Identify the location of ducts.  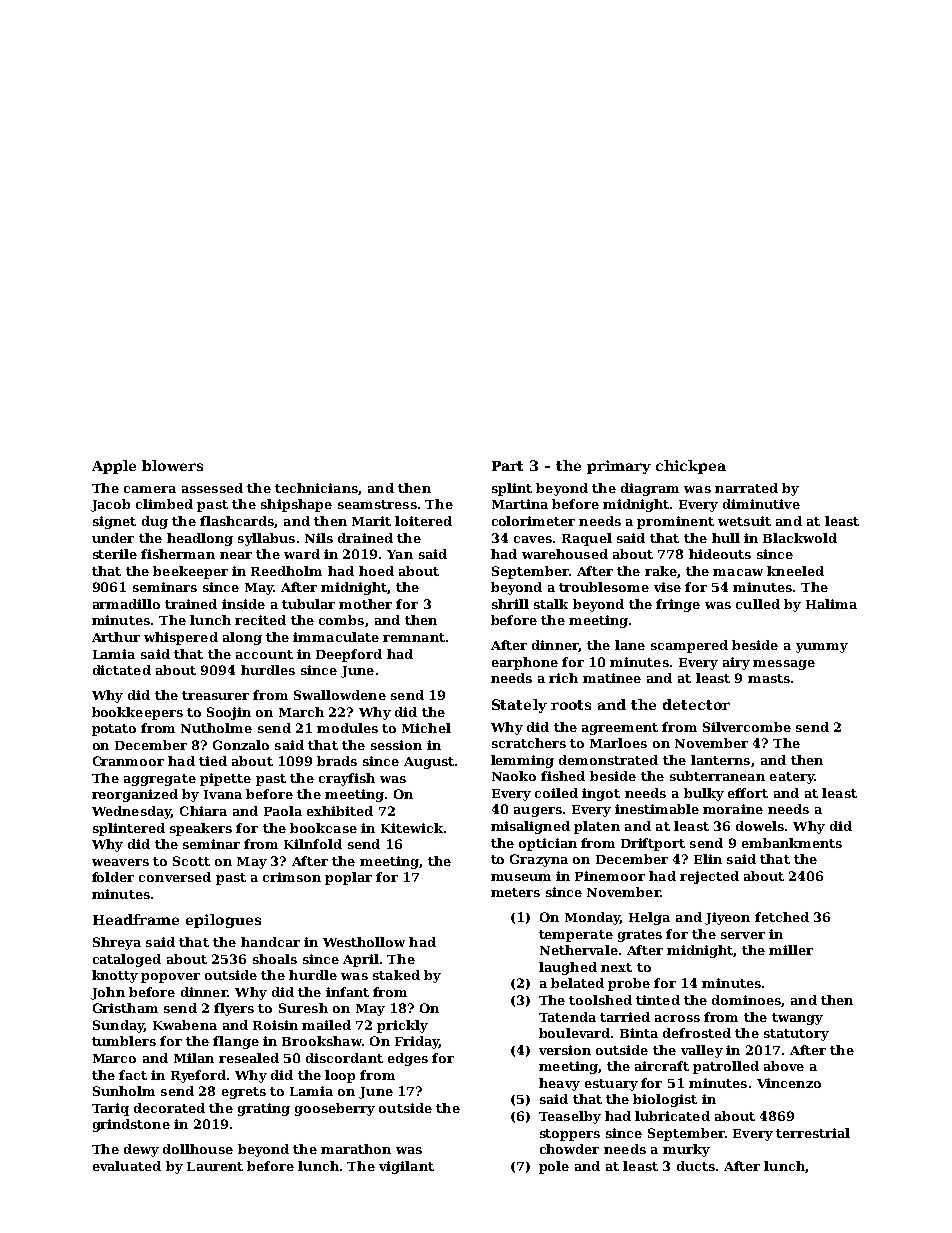
(696, 1166).
